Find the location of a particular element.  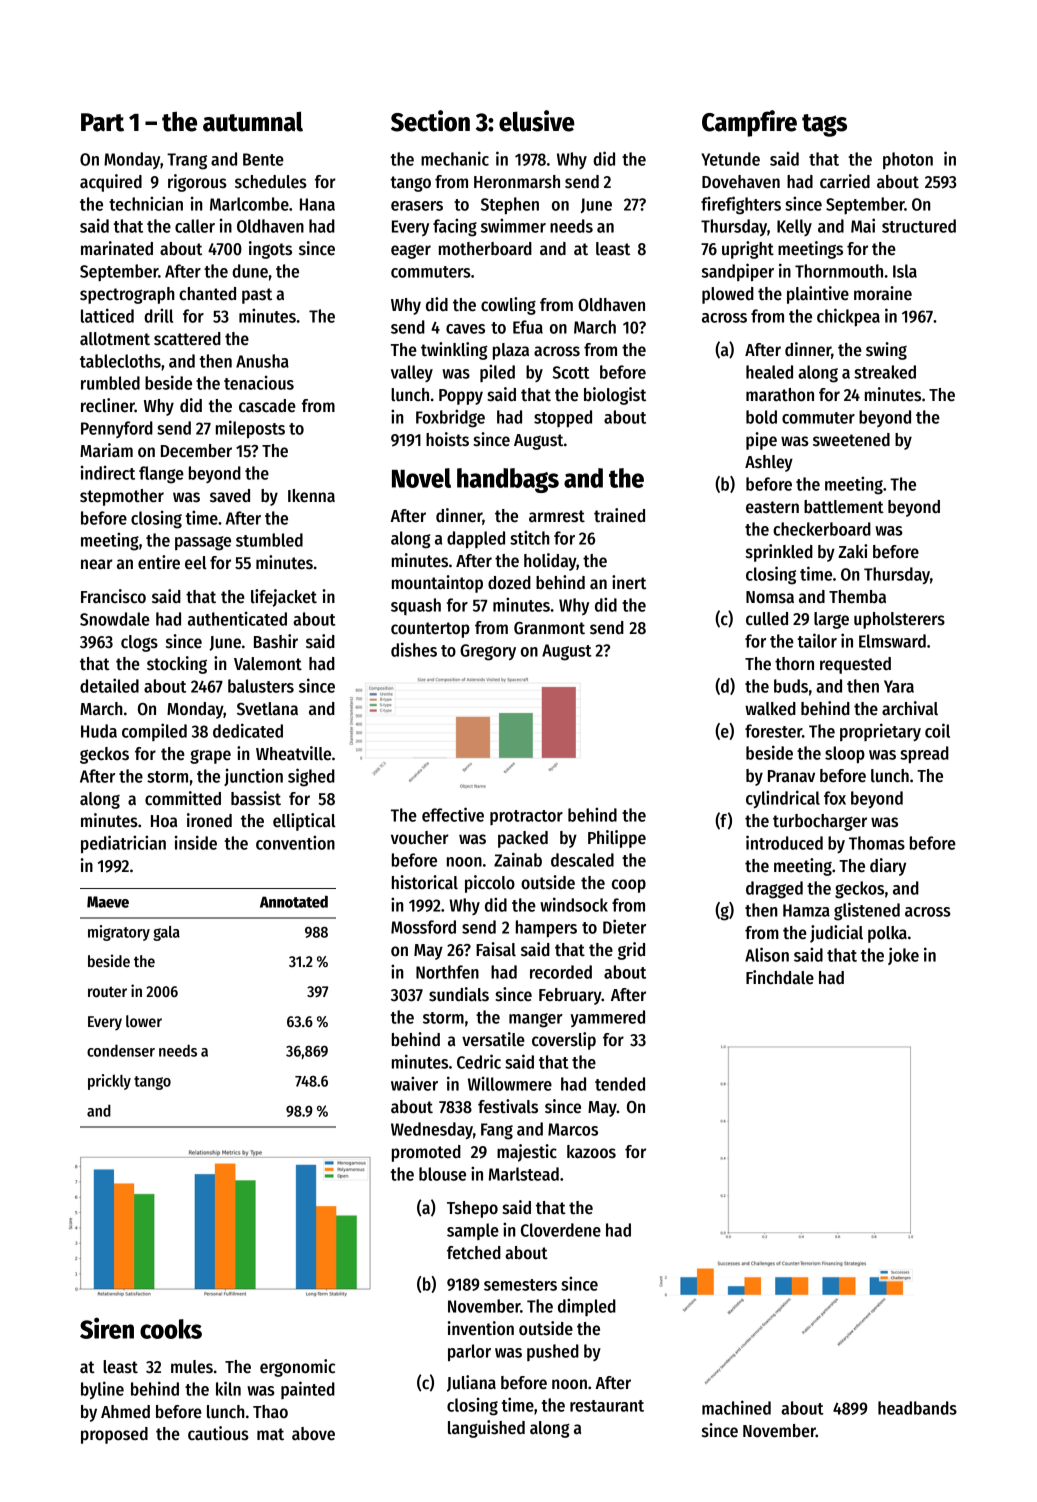

Ahmed is located at coordinates (125, 1412).
